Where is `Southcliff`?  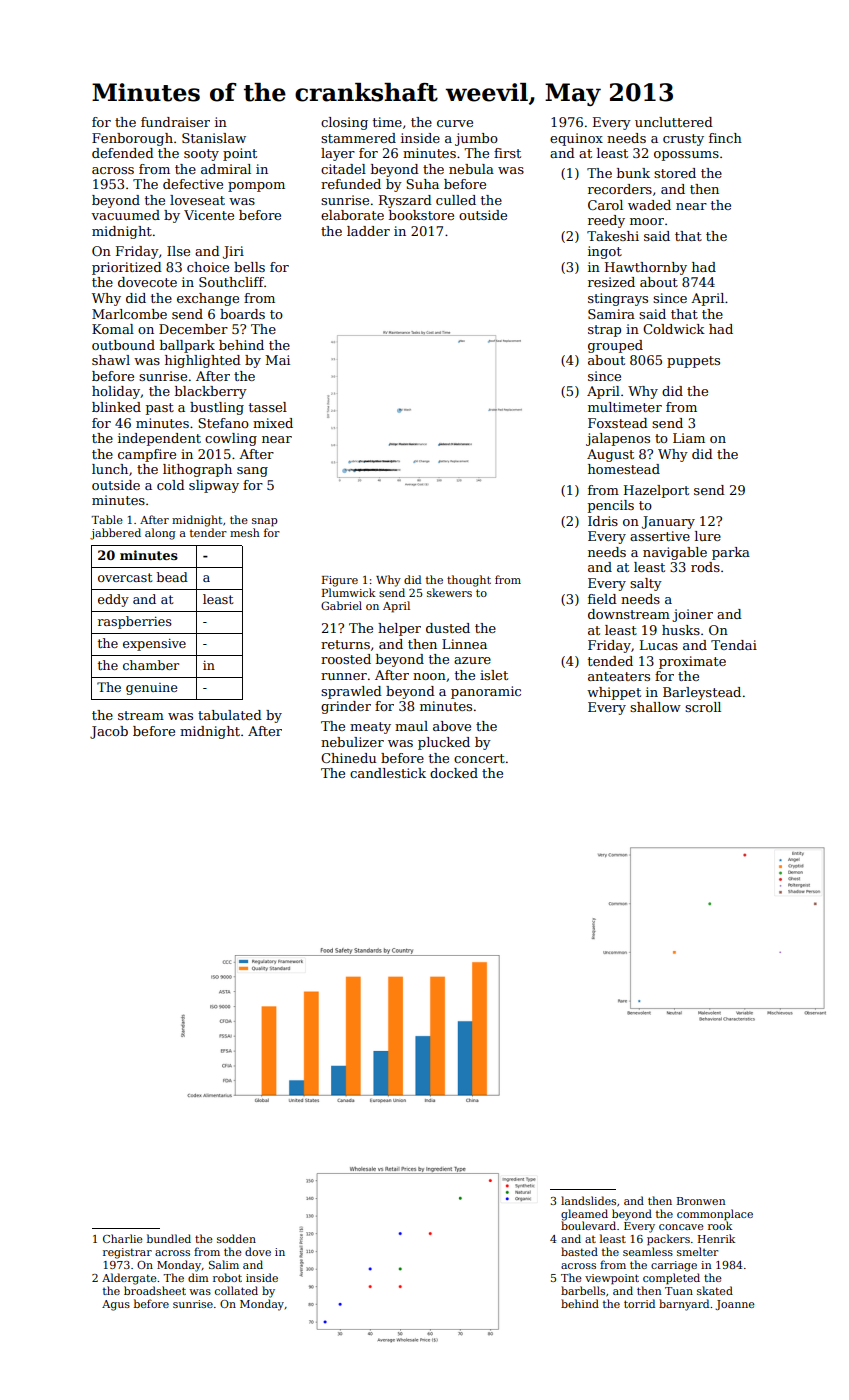
Southcliff is located at coordinates (231, 282).
